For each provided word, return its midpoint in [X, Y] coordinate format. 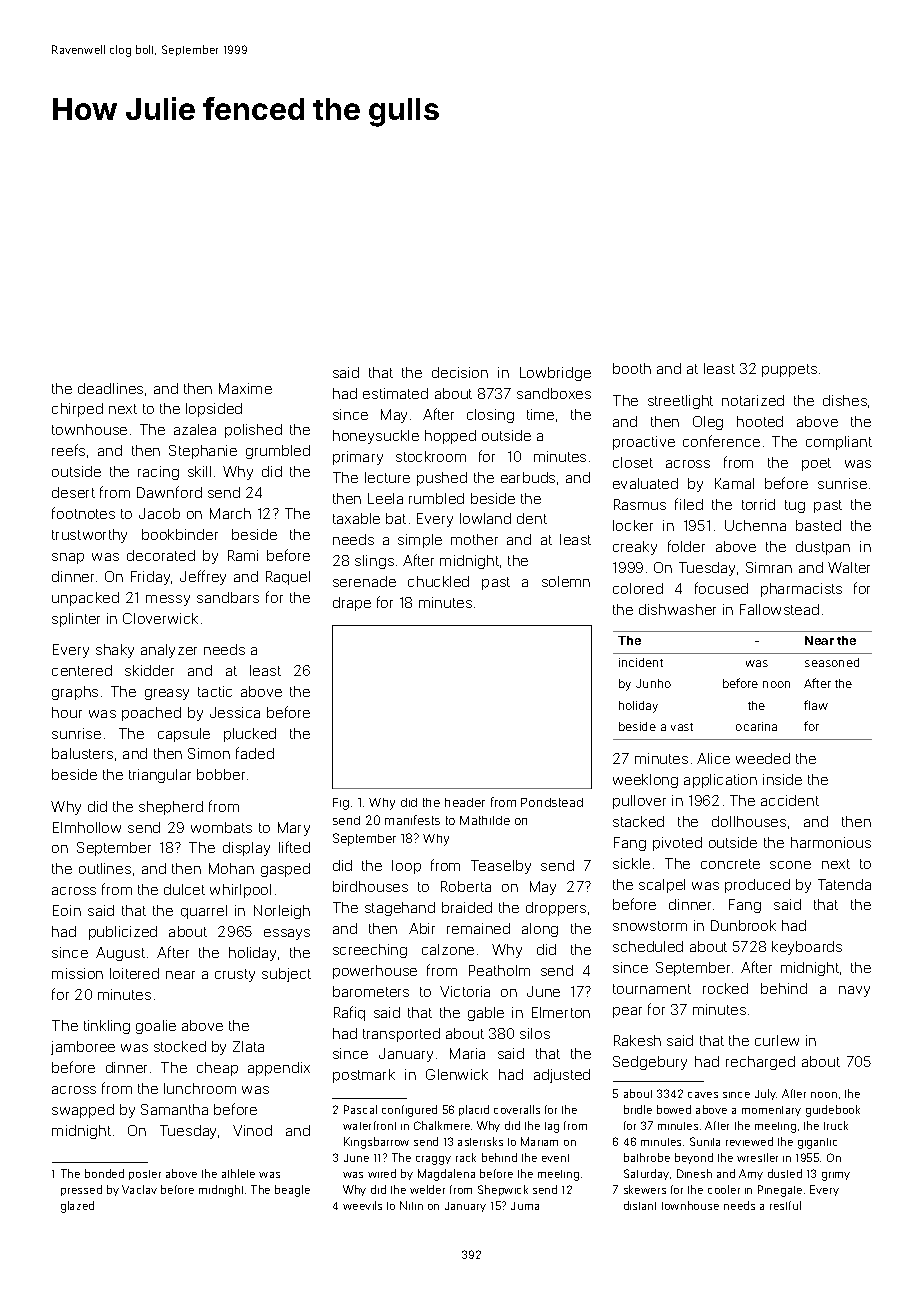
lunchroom [200, 1088]
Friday [150, 578]
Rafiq [349, 1013]
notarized [753, 400]
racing [158, 473]
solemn [566, 581]
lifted [294, 847]
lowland [485, 518]
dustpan [823, 548]
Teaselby [501, 867]
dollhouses [749, 821]
